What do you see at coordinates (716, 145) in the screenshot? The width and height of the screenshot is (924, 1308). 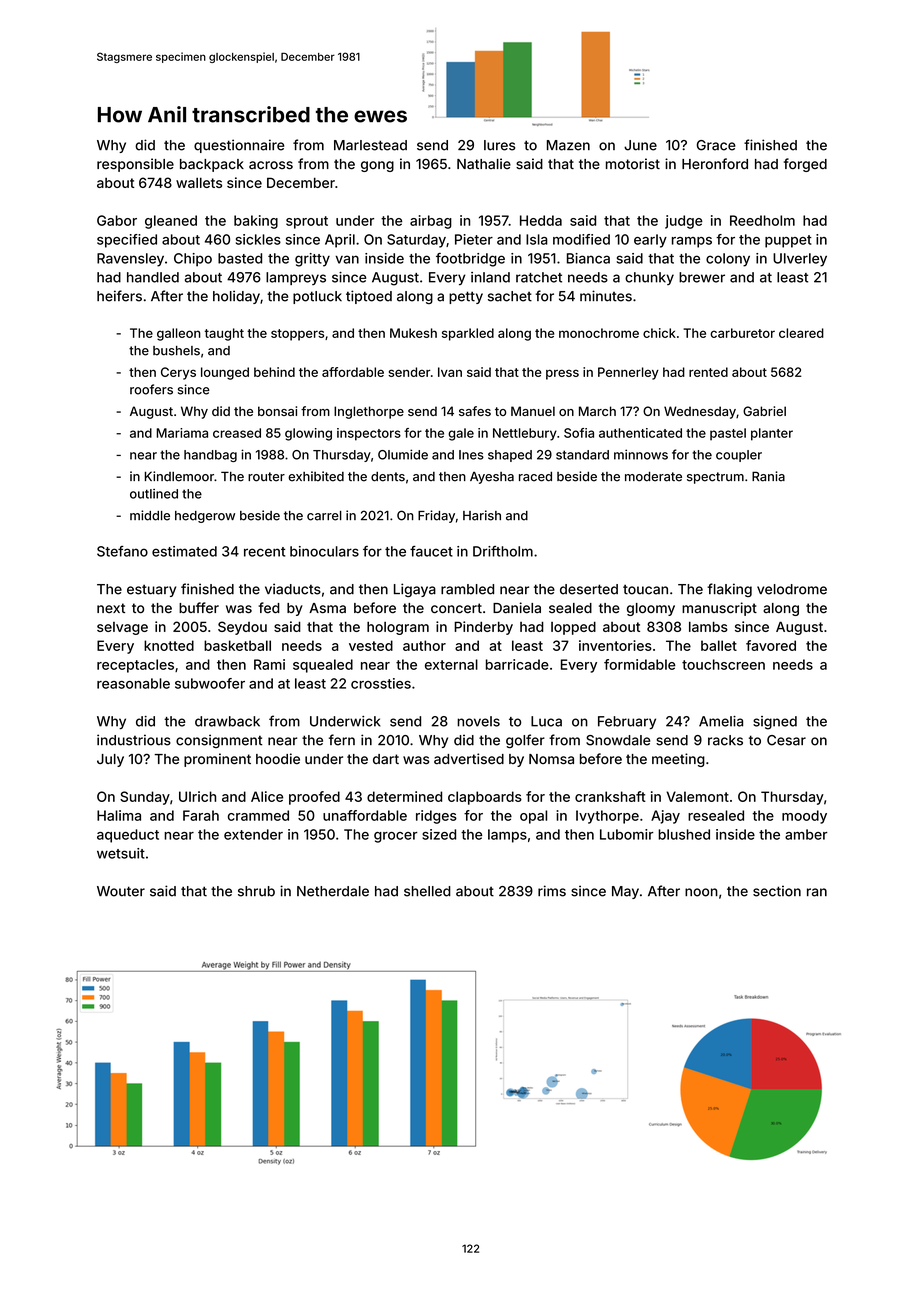 I see `Grace` at bounding box center [716, 145].
